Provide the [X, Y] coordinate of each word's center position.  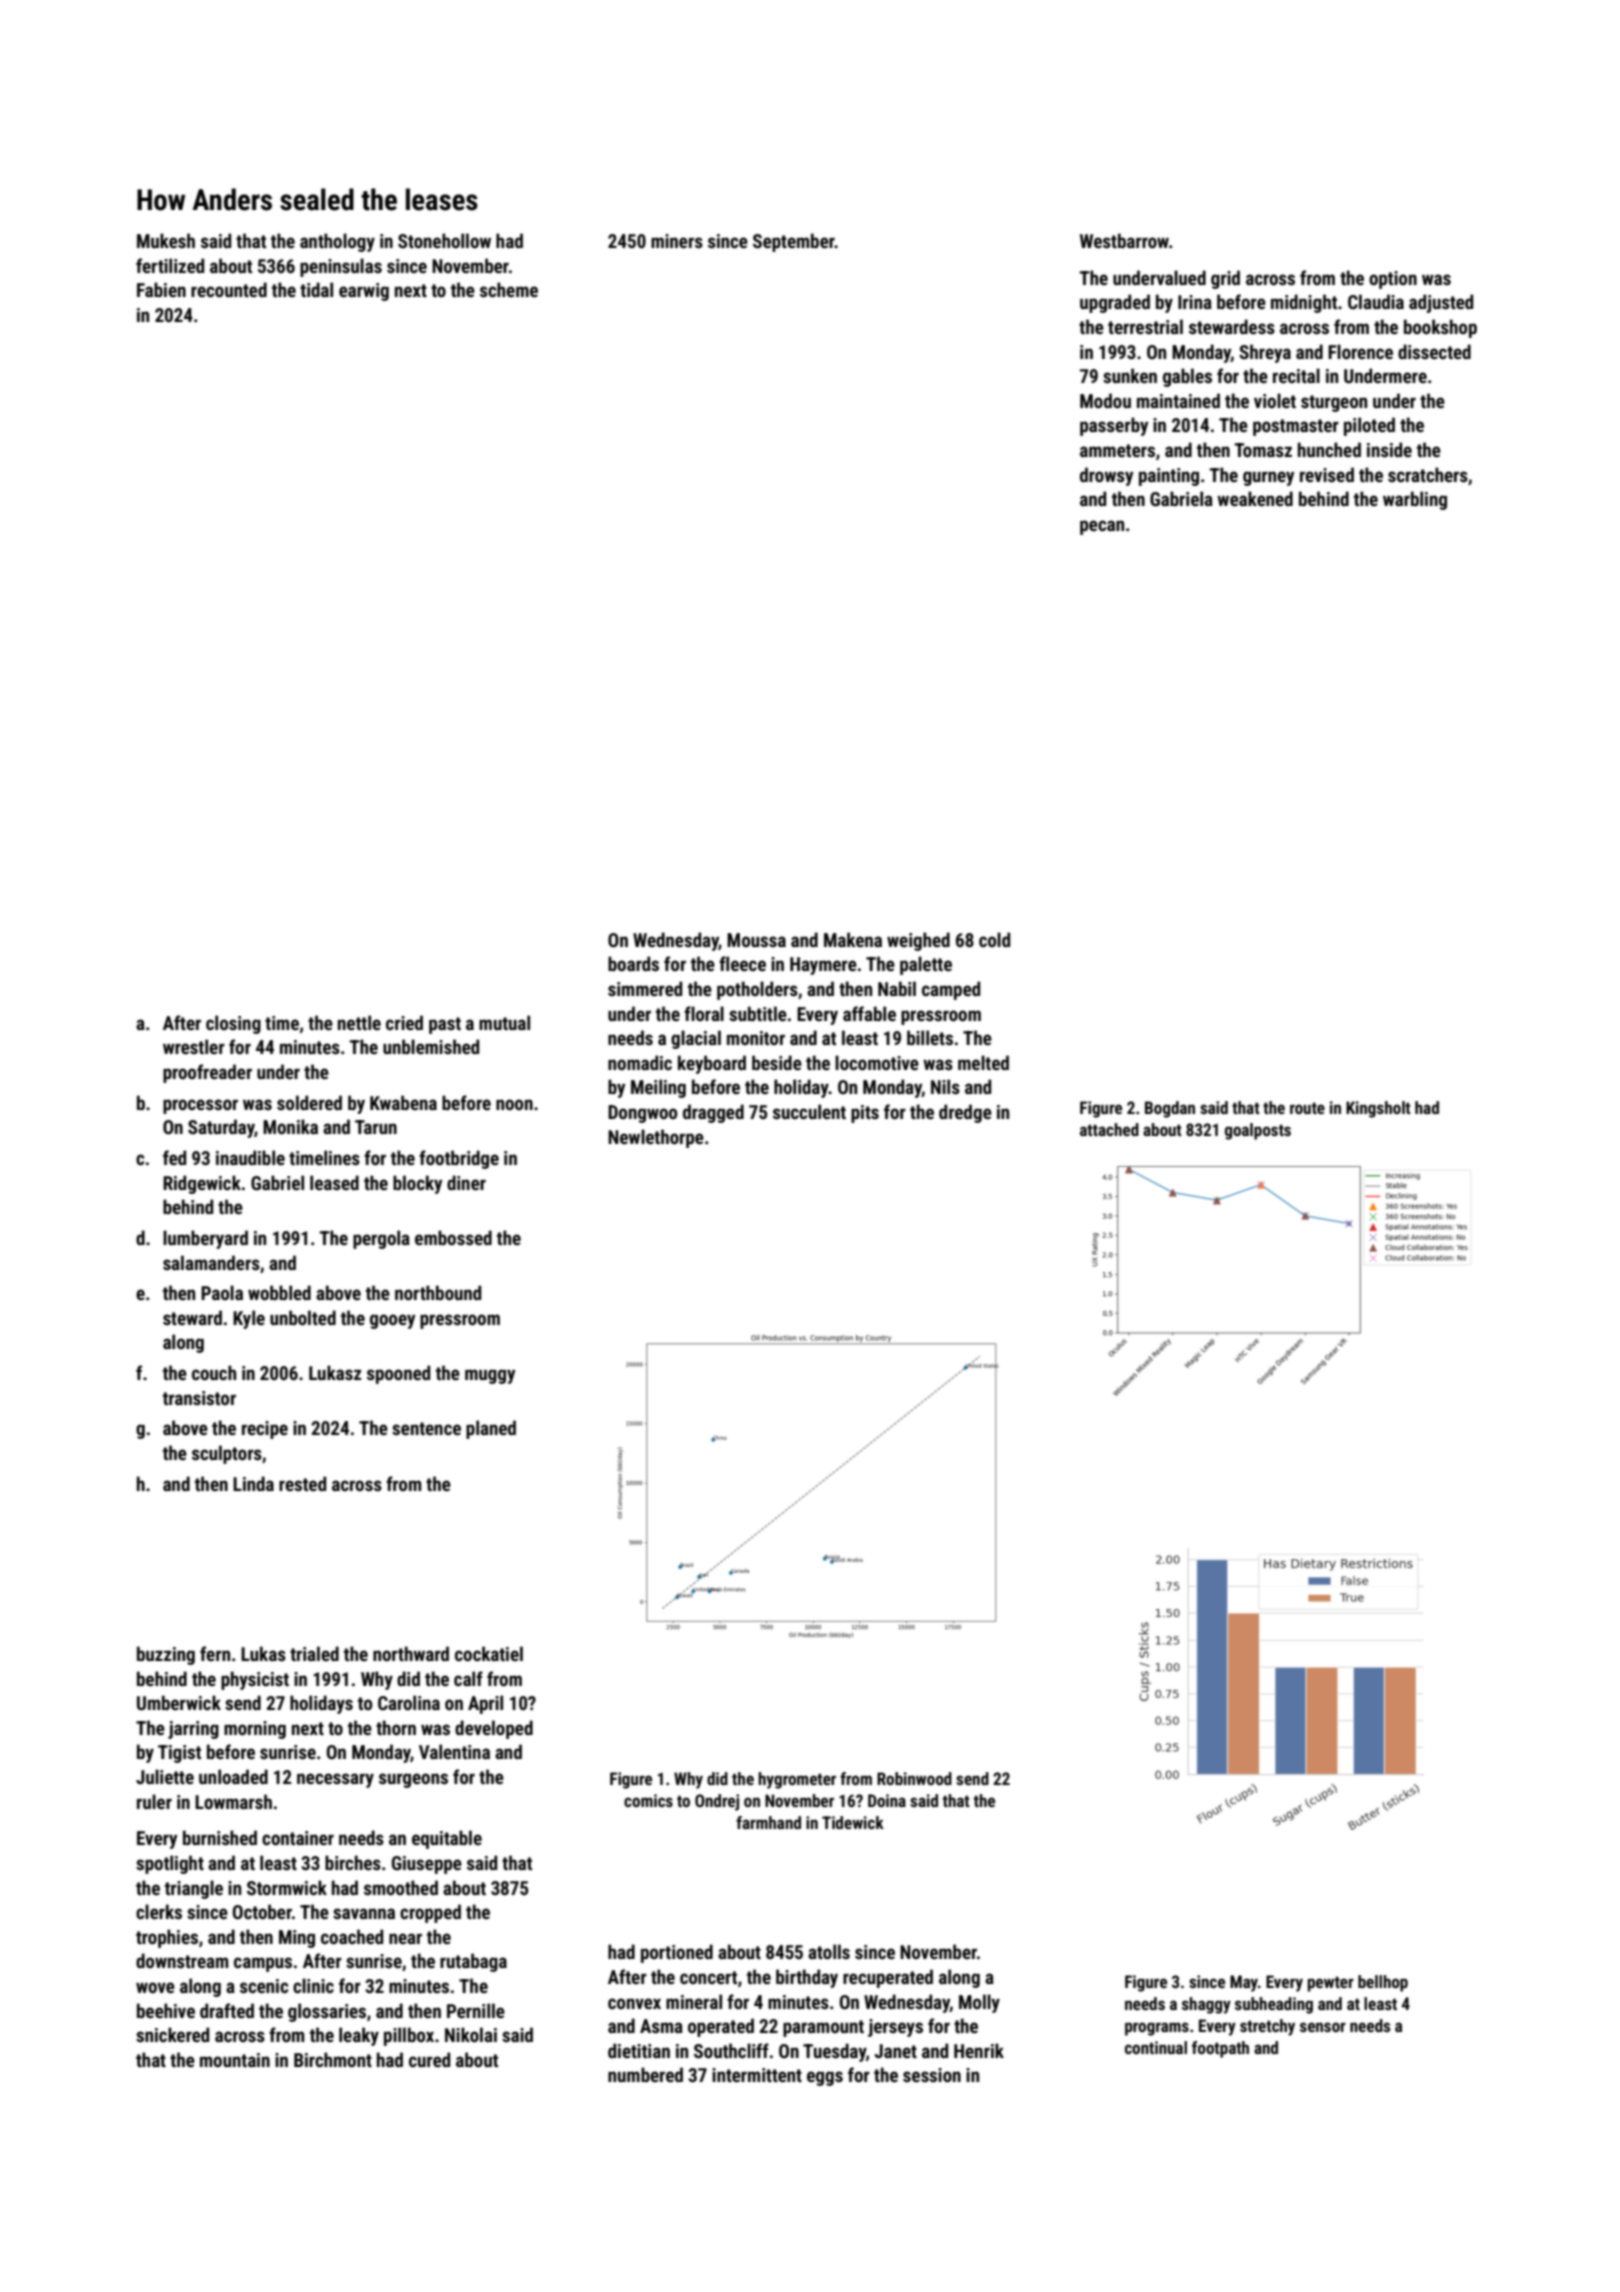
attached [1109, 1129]
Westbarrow [1124, 240]
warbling [1415, 500]
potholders [757, 990]
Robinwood [914, 1778]
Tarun [376, 1127]
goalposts [1258, 1131]
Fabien [161, 289]
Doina [887, 1800]
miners [677, 241]
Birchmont [333, 2059]
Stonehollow [444, 240]
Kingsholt [1378, 1109]
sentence [426, 1428]
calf [468, 1678]
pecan [1102, 527]
